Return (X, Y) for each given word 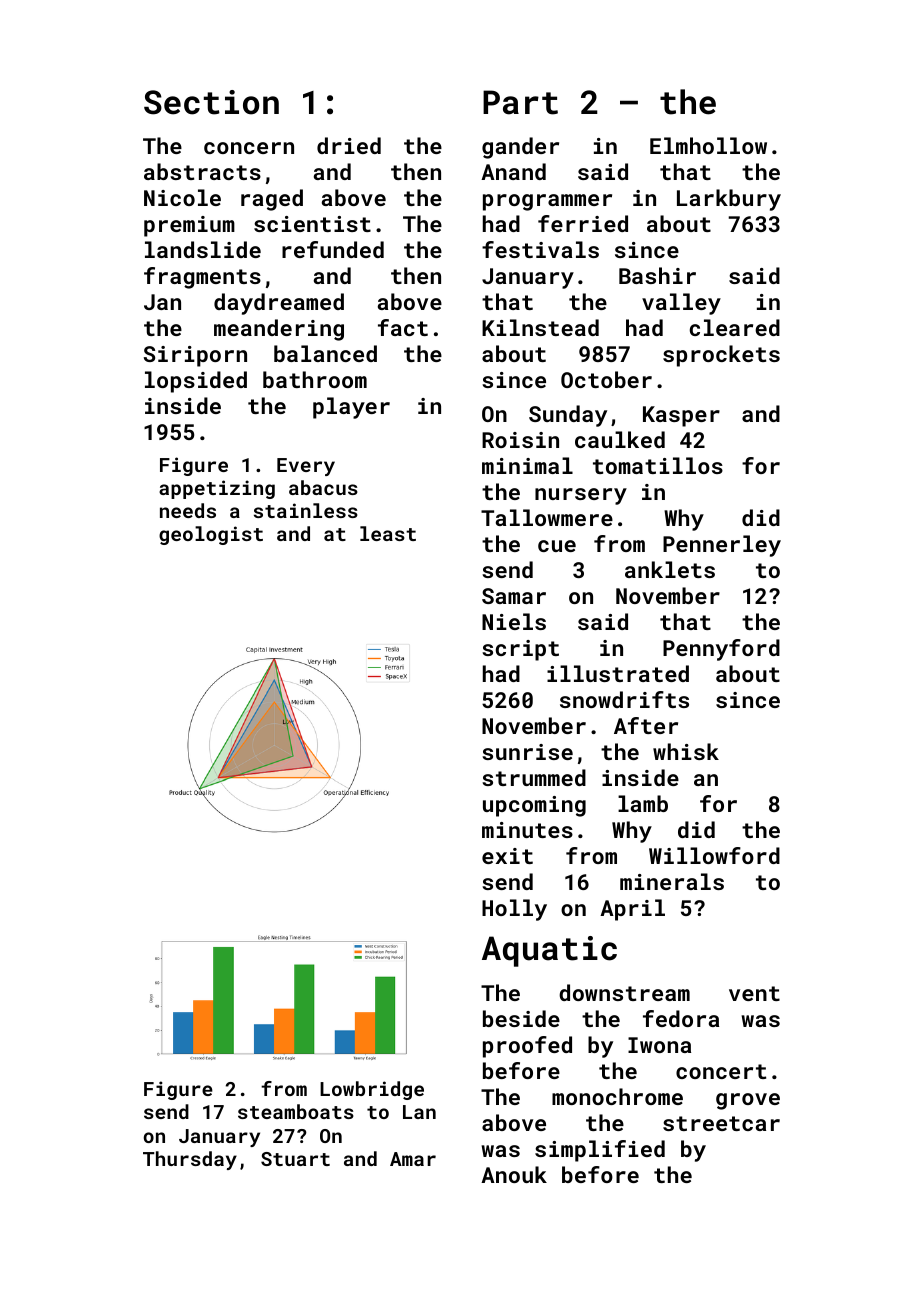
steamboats (296, 1111)
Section (211, 102)
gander (520, 148)
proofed (527, 1047)
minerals (672, 881)
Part (520, 102)
